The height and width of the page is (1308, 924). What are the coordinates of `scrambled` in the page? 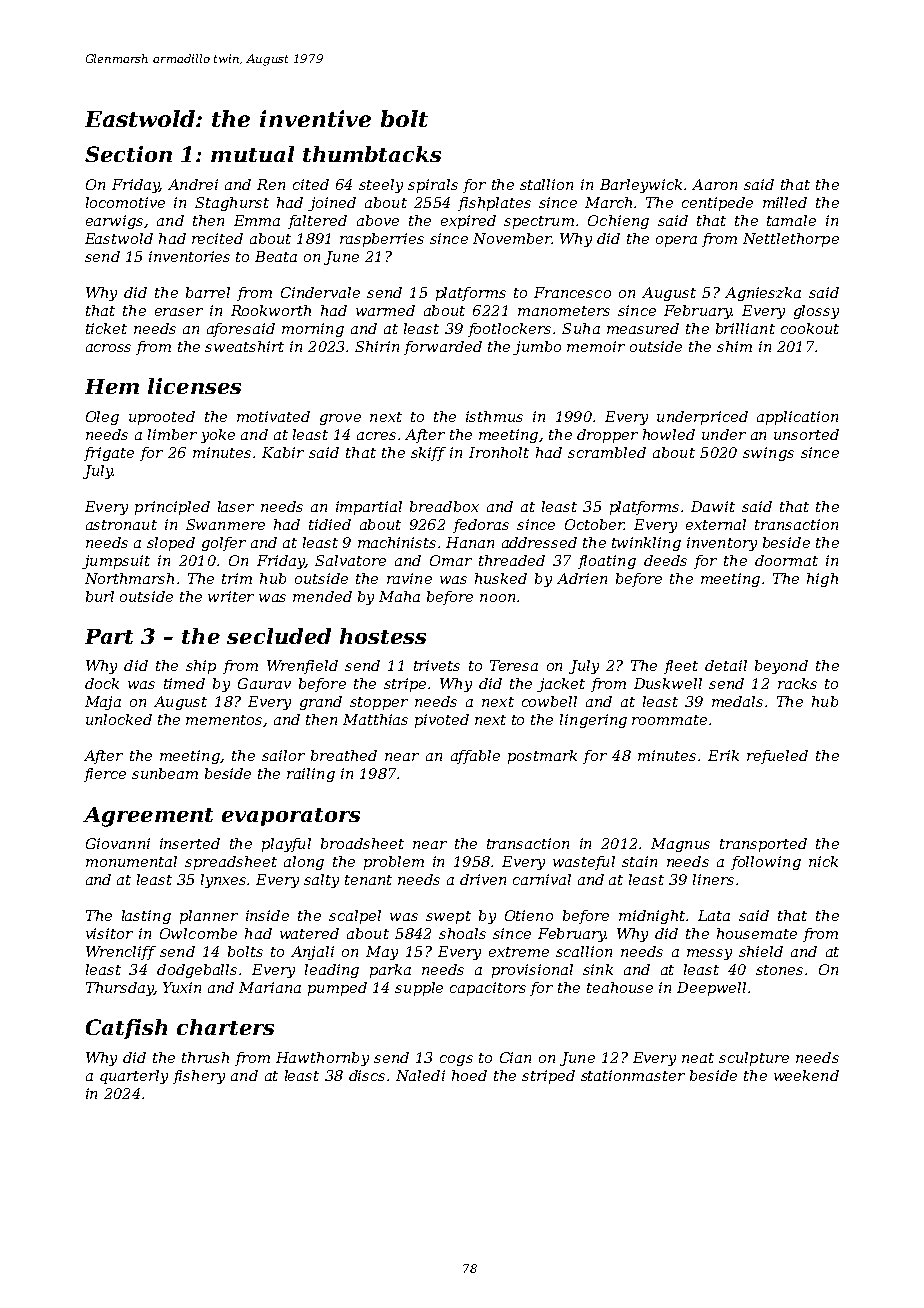 It's located at (607, 452).
